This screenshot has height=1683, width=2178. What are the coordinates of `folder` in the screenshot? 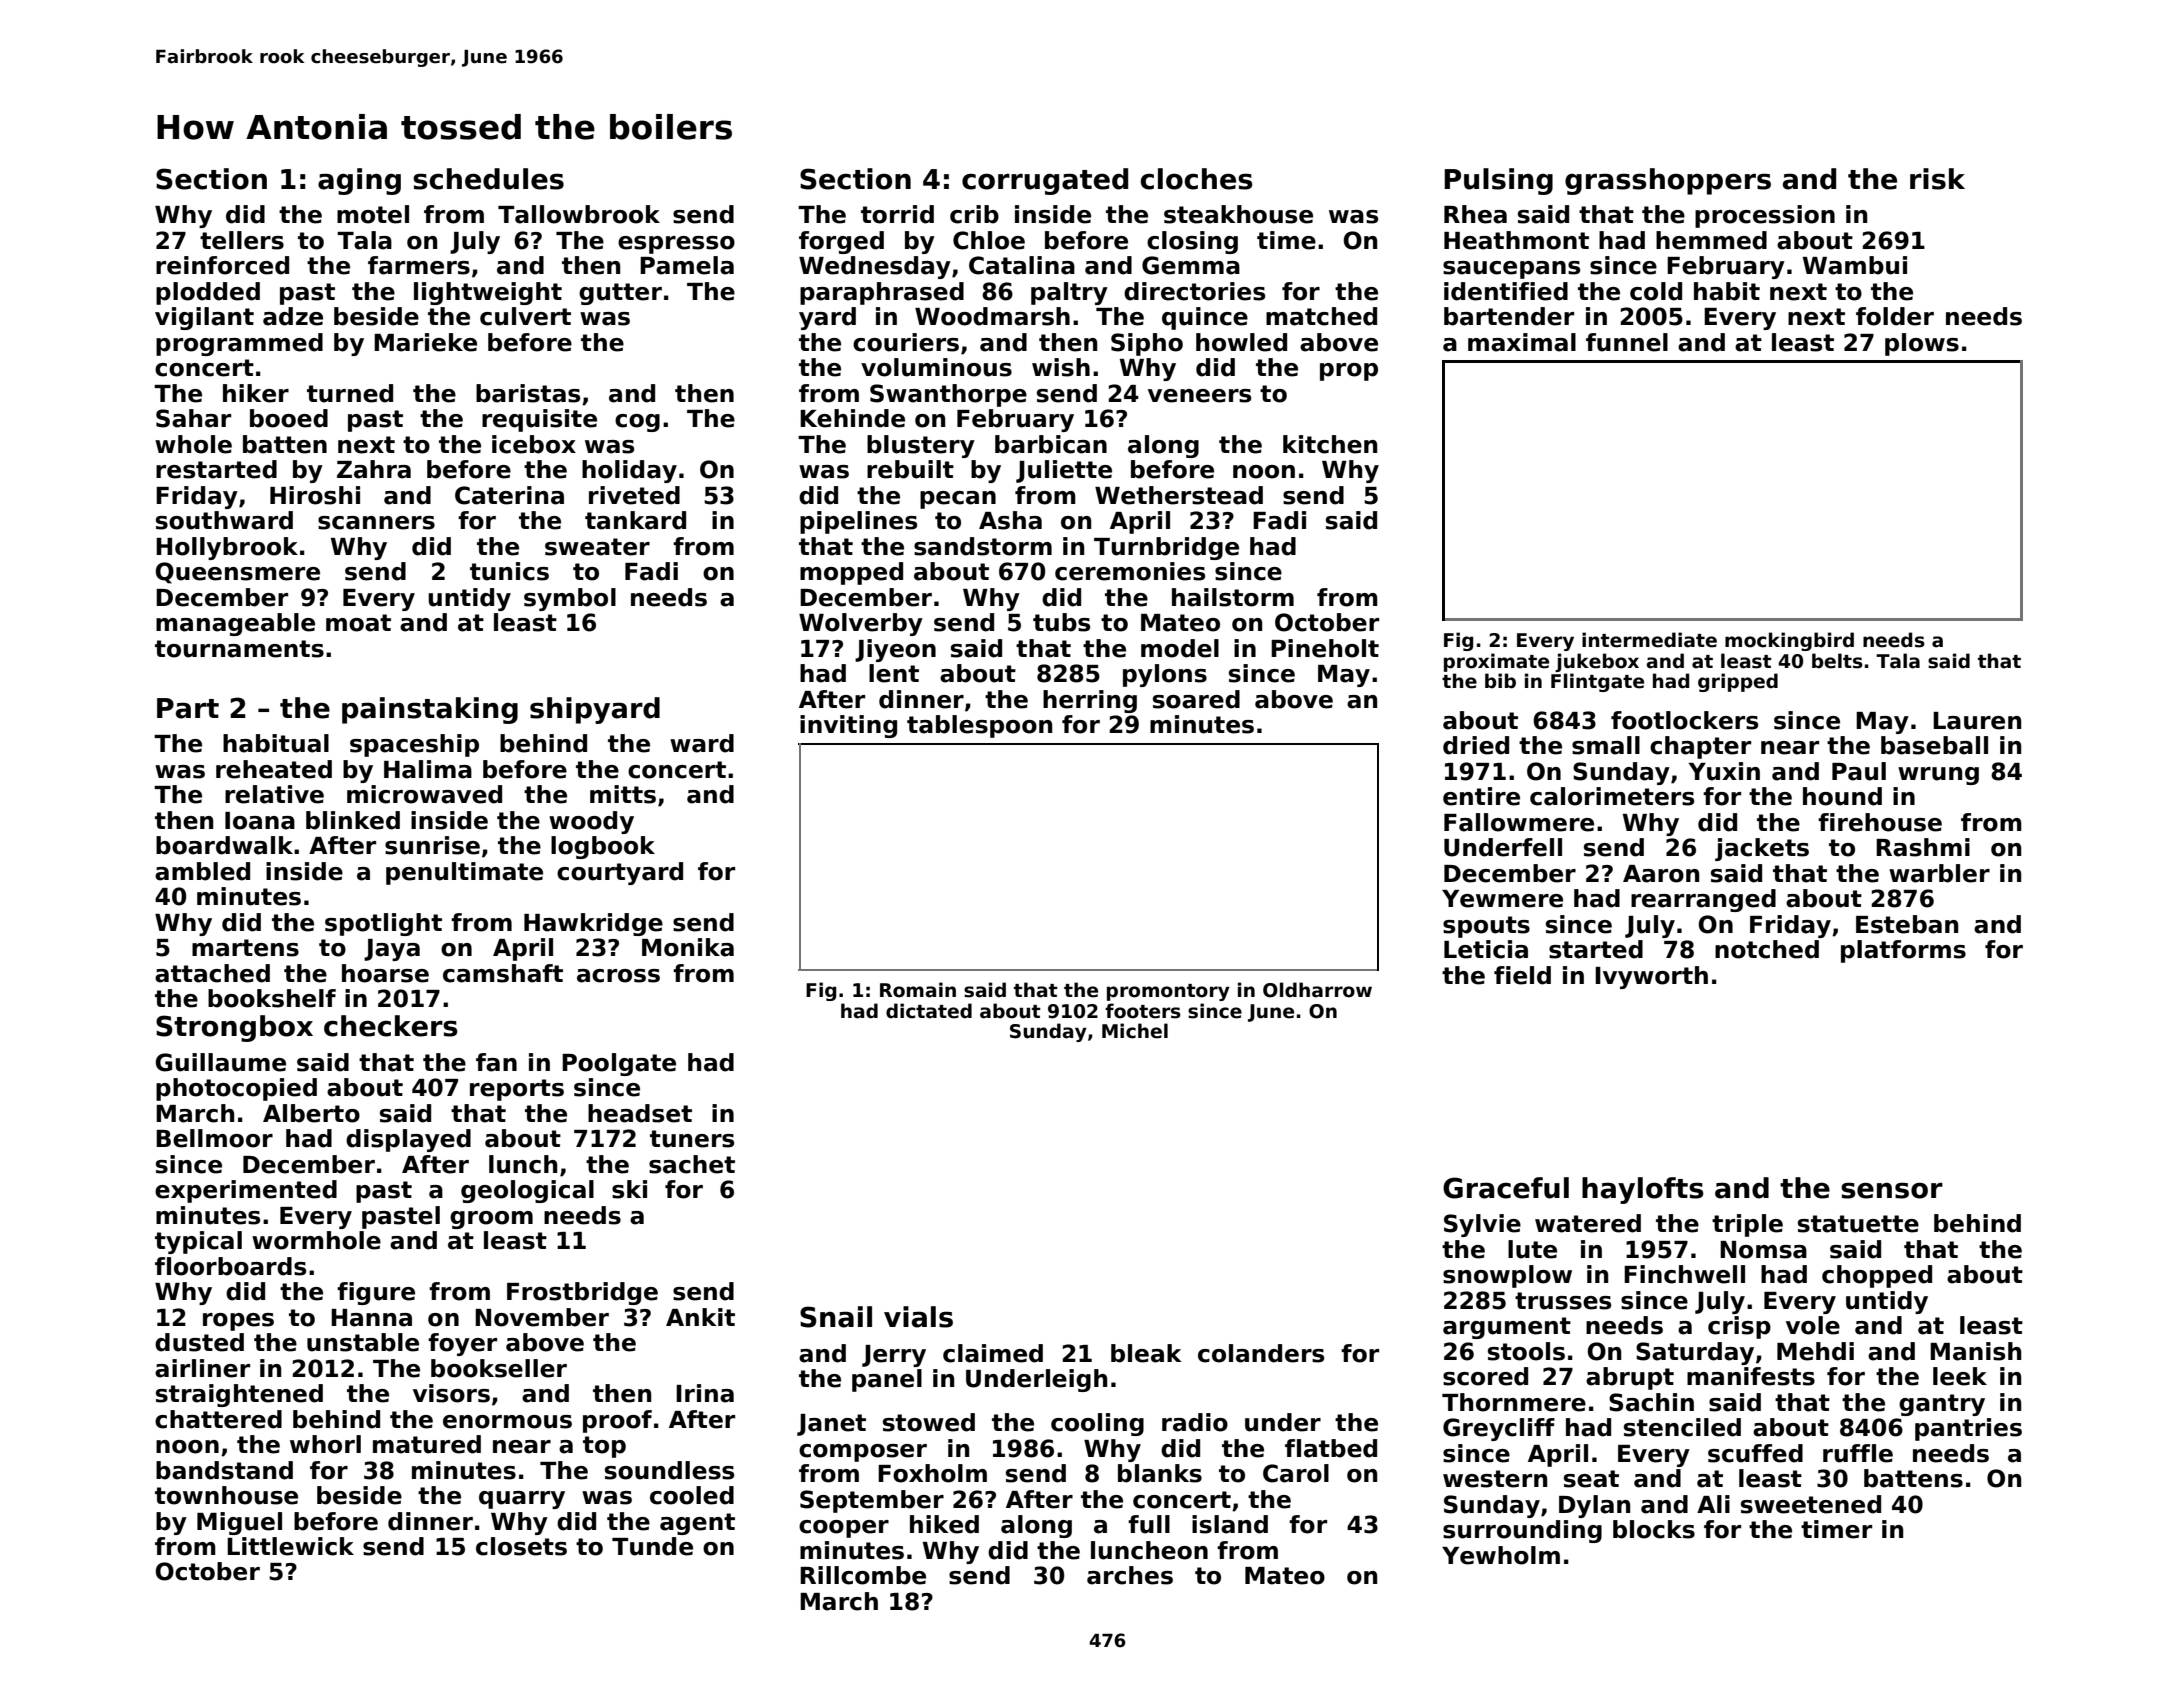 It's located at (1895, 316).
